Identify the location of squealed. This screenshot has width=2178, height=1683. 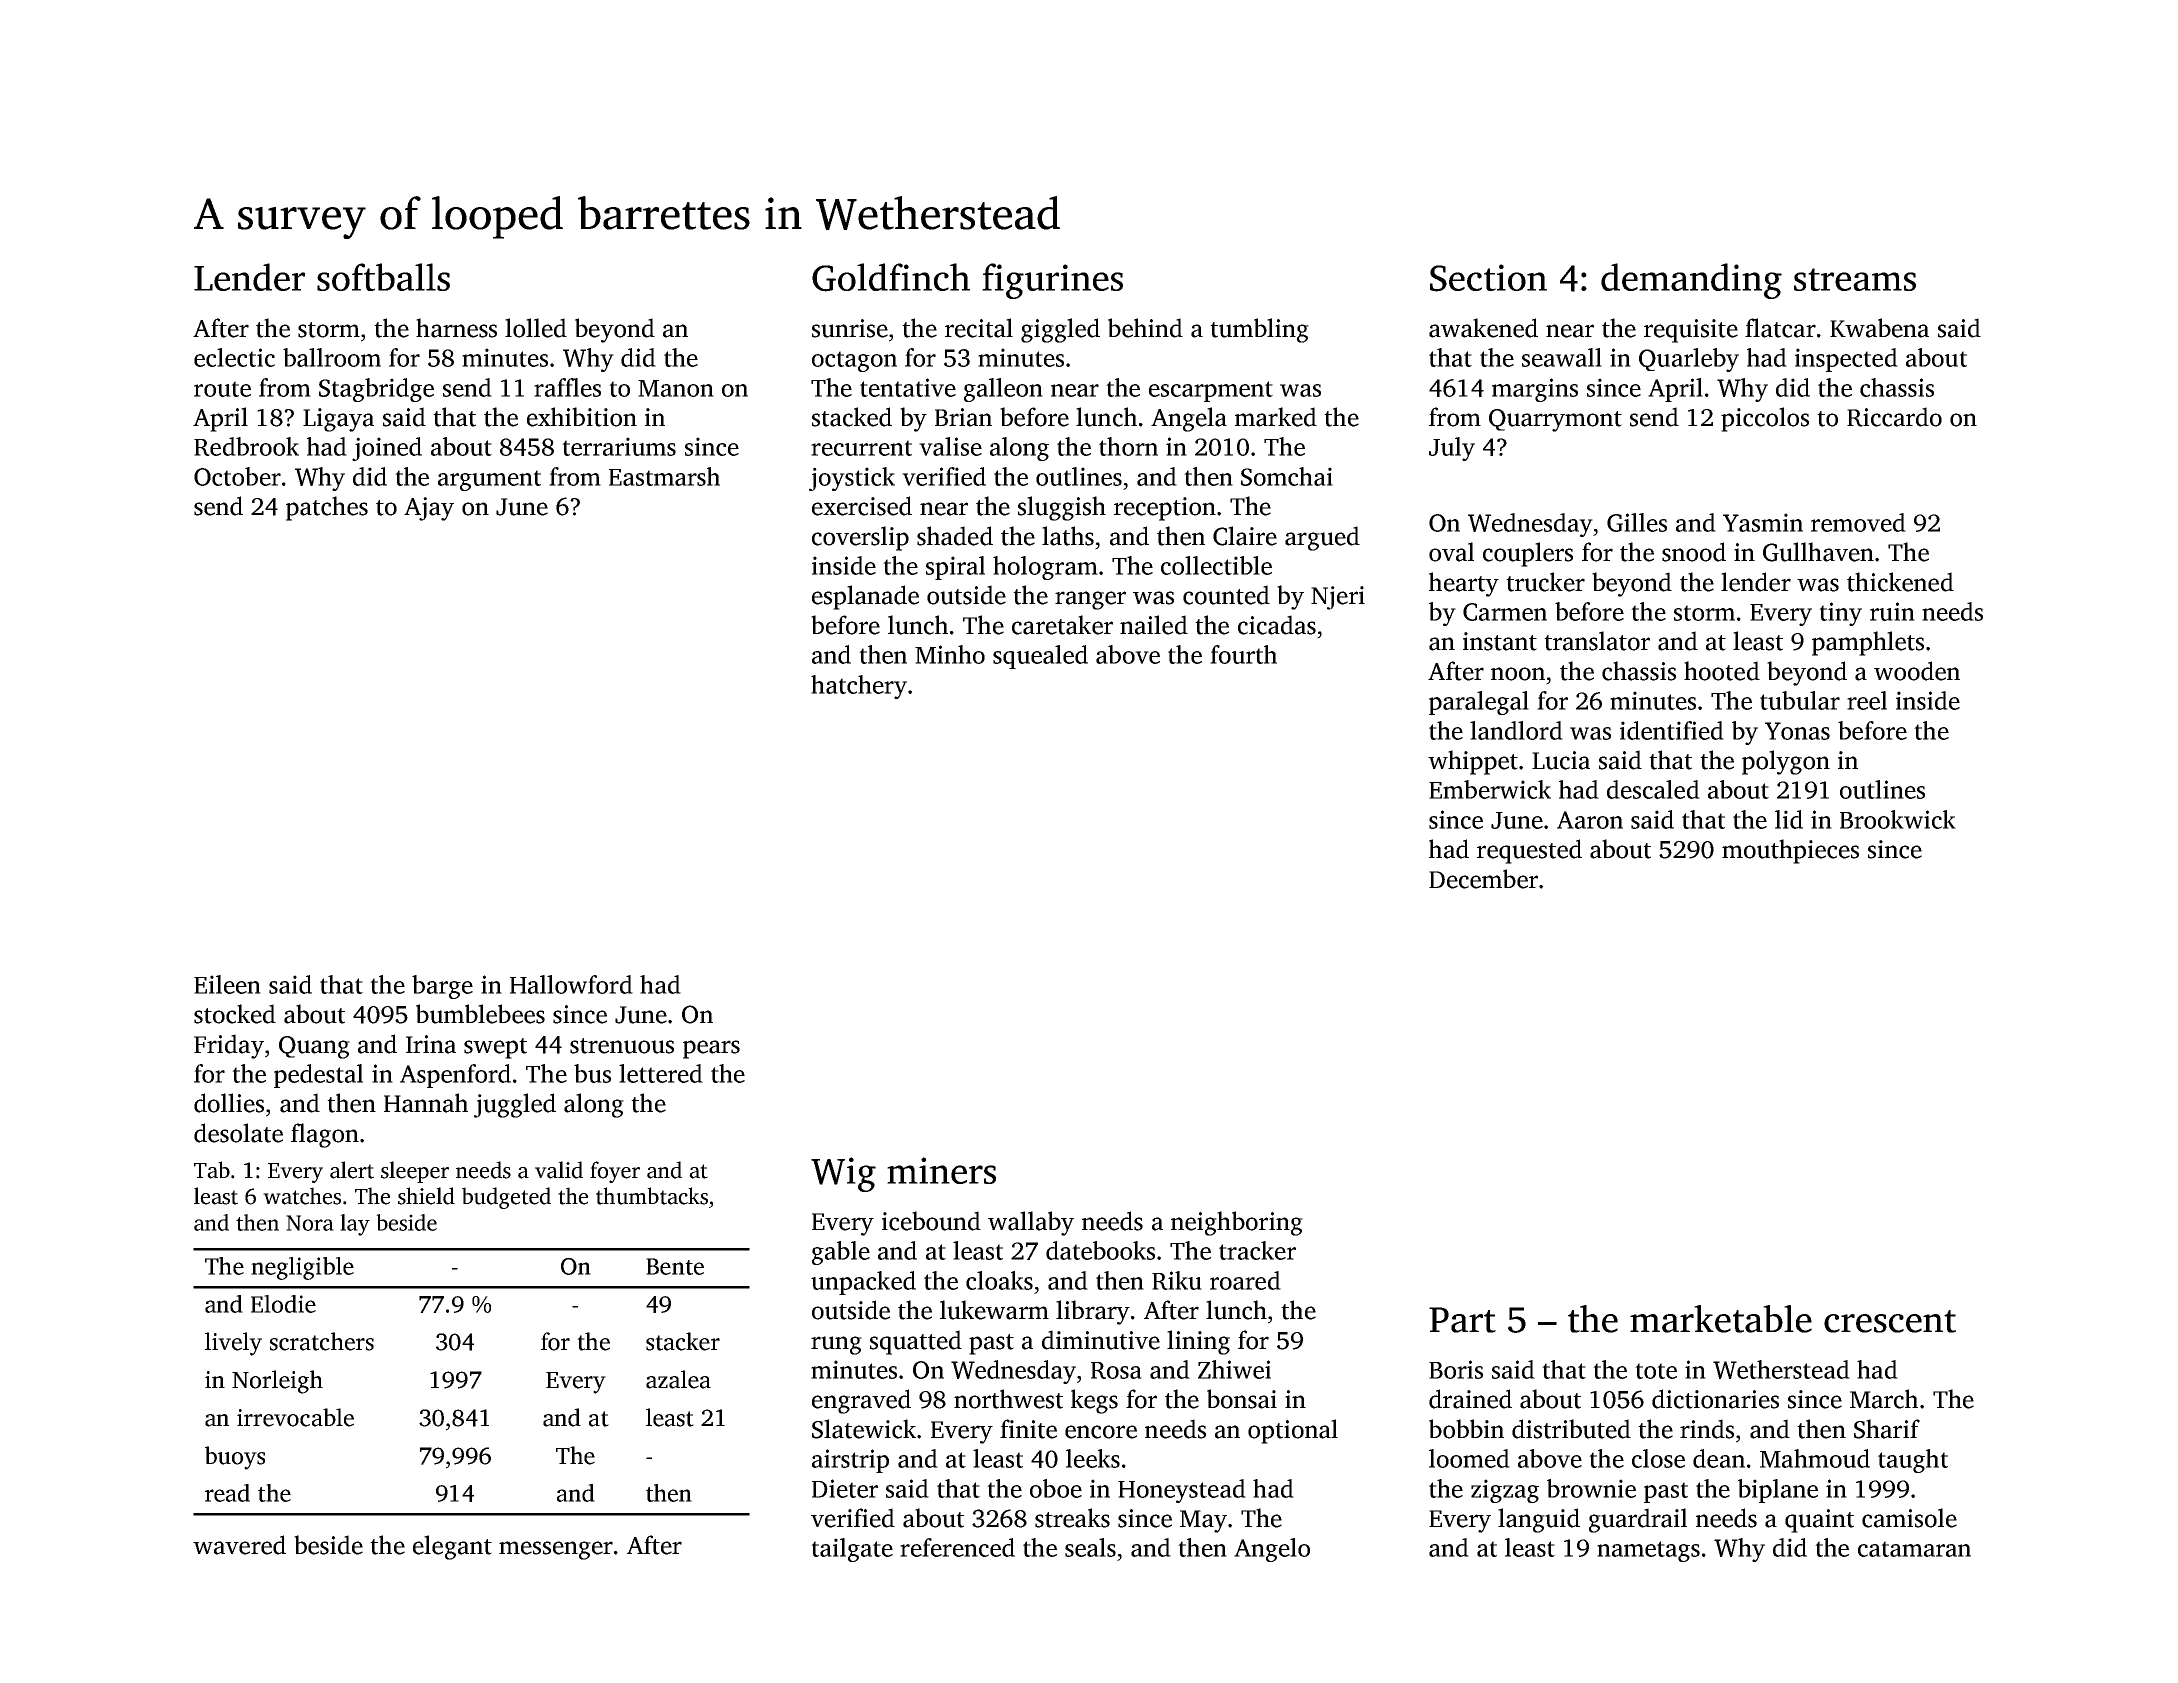
(1040, 657).
